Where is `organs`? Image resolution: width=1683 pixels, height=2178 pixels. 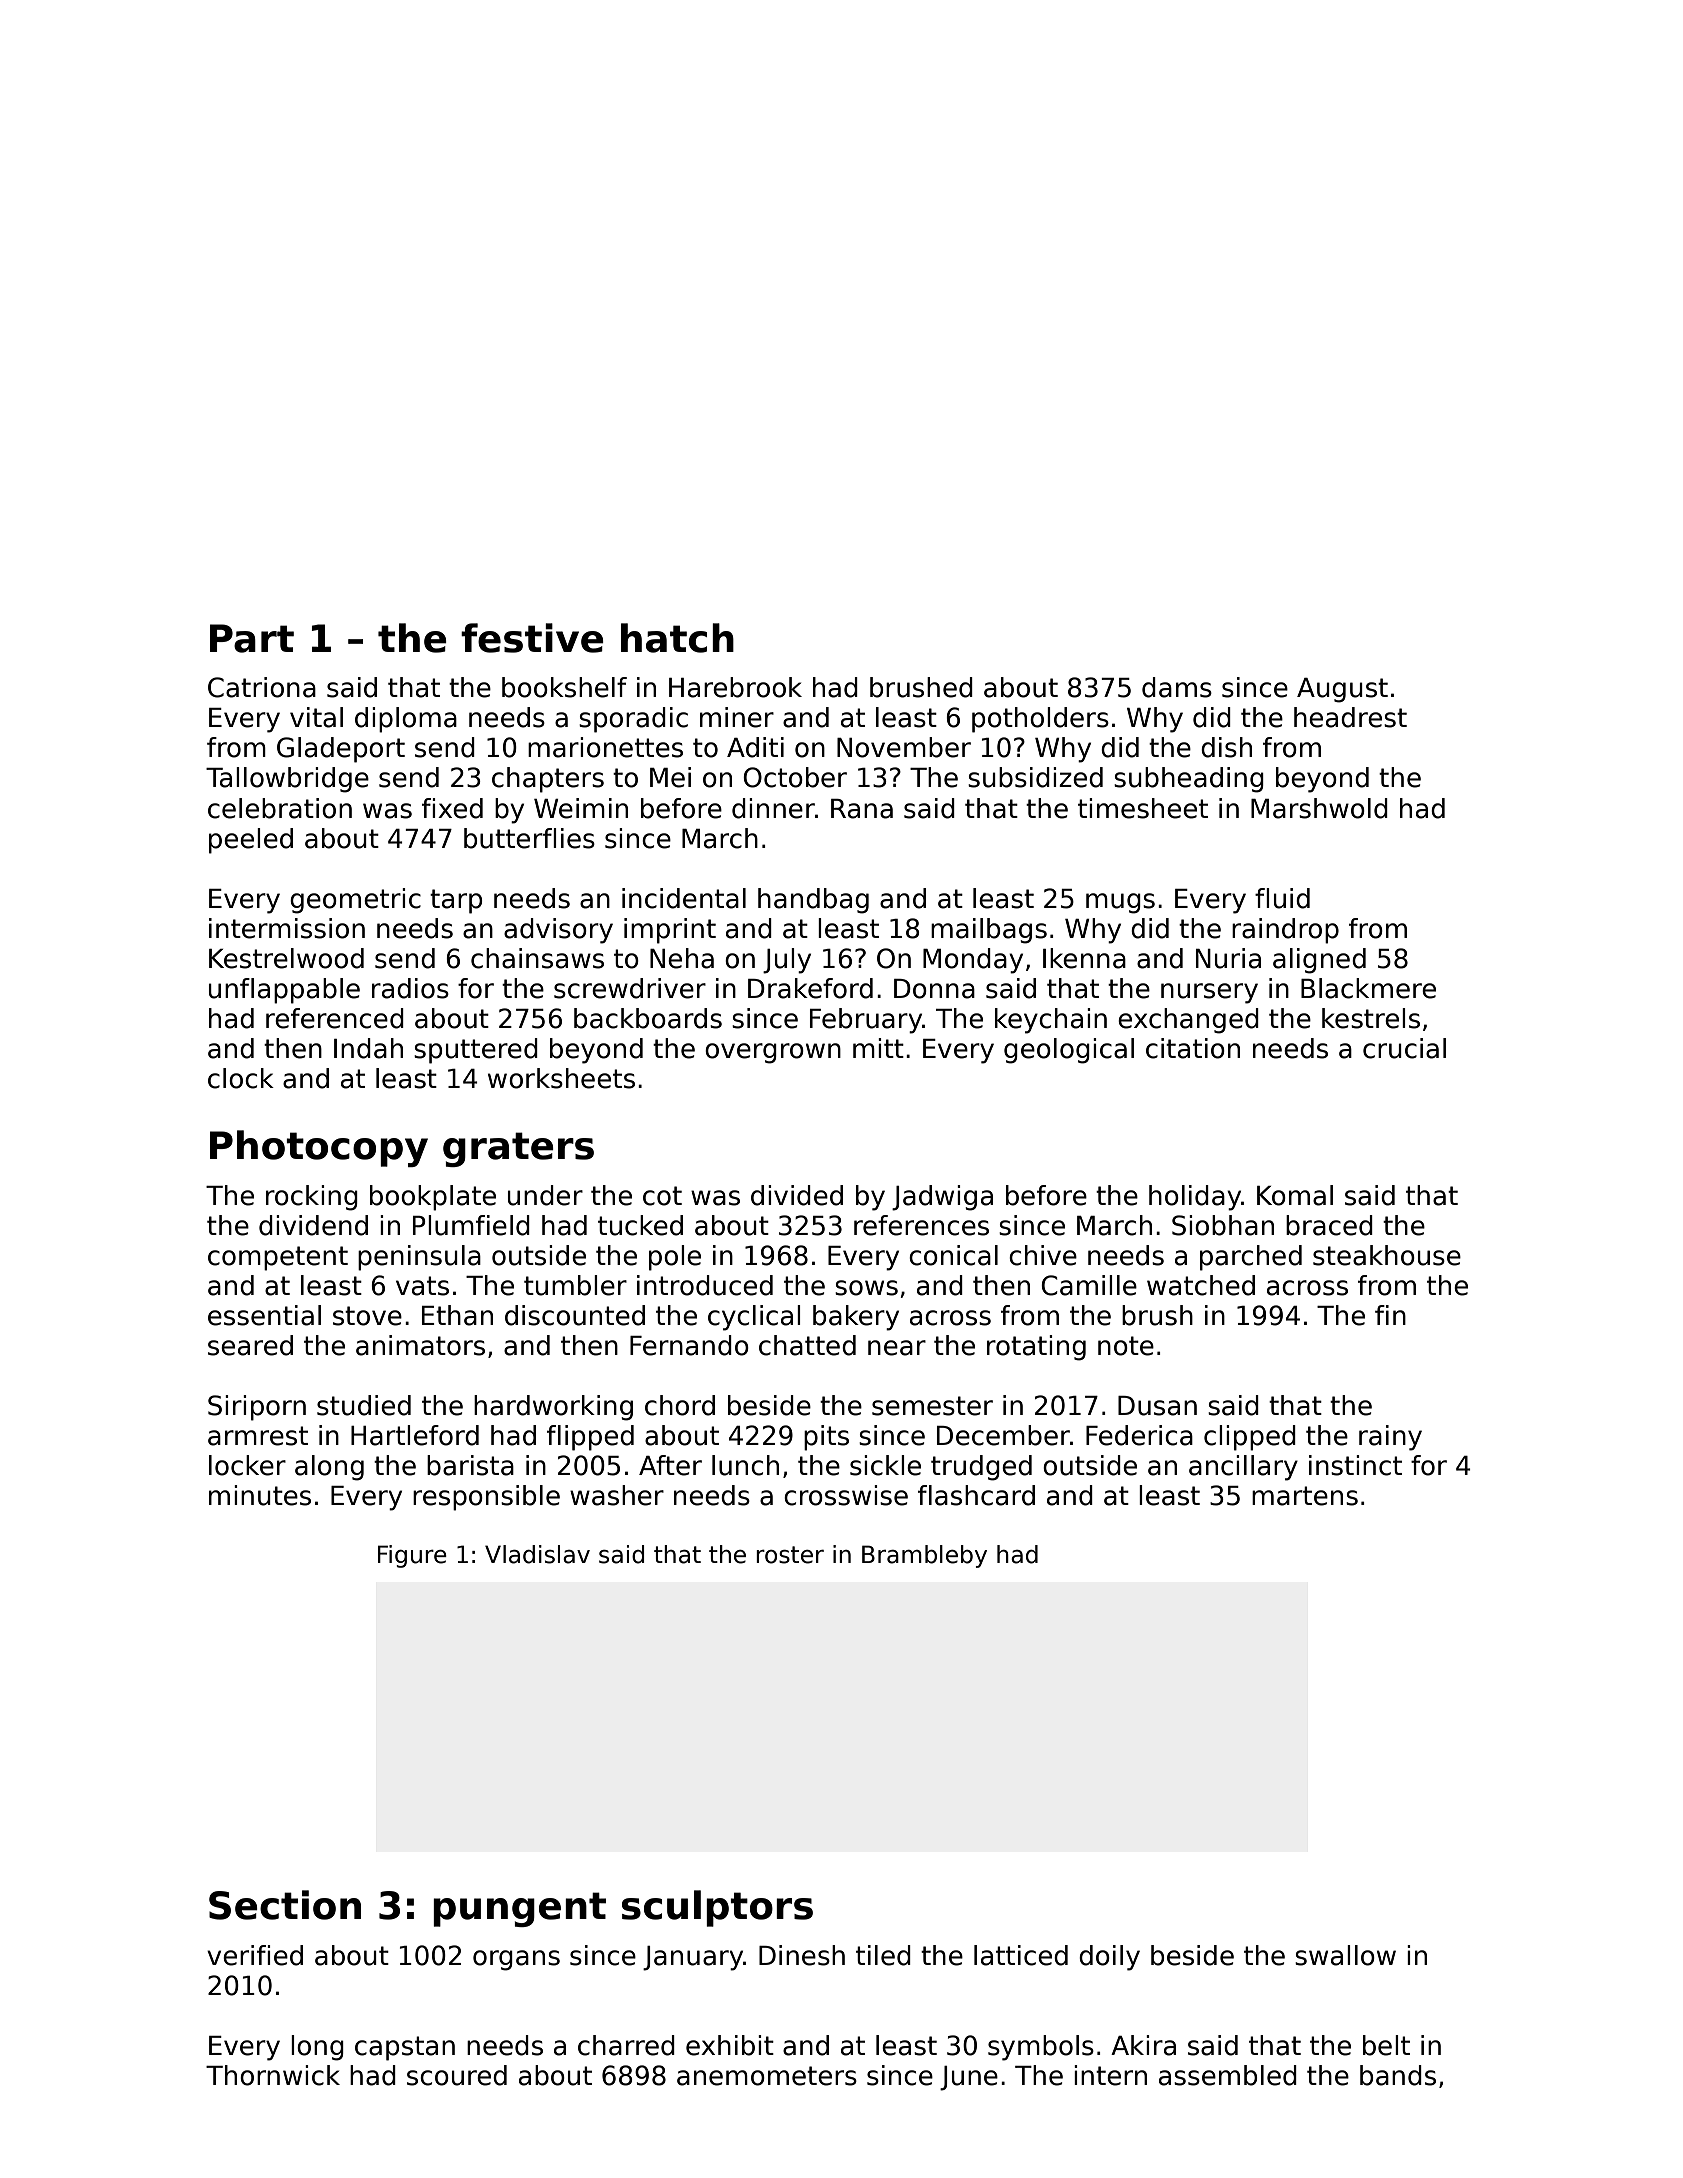
organs is located at coordinates (516, 1960).
